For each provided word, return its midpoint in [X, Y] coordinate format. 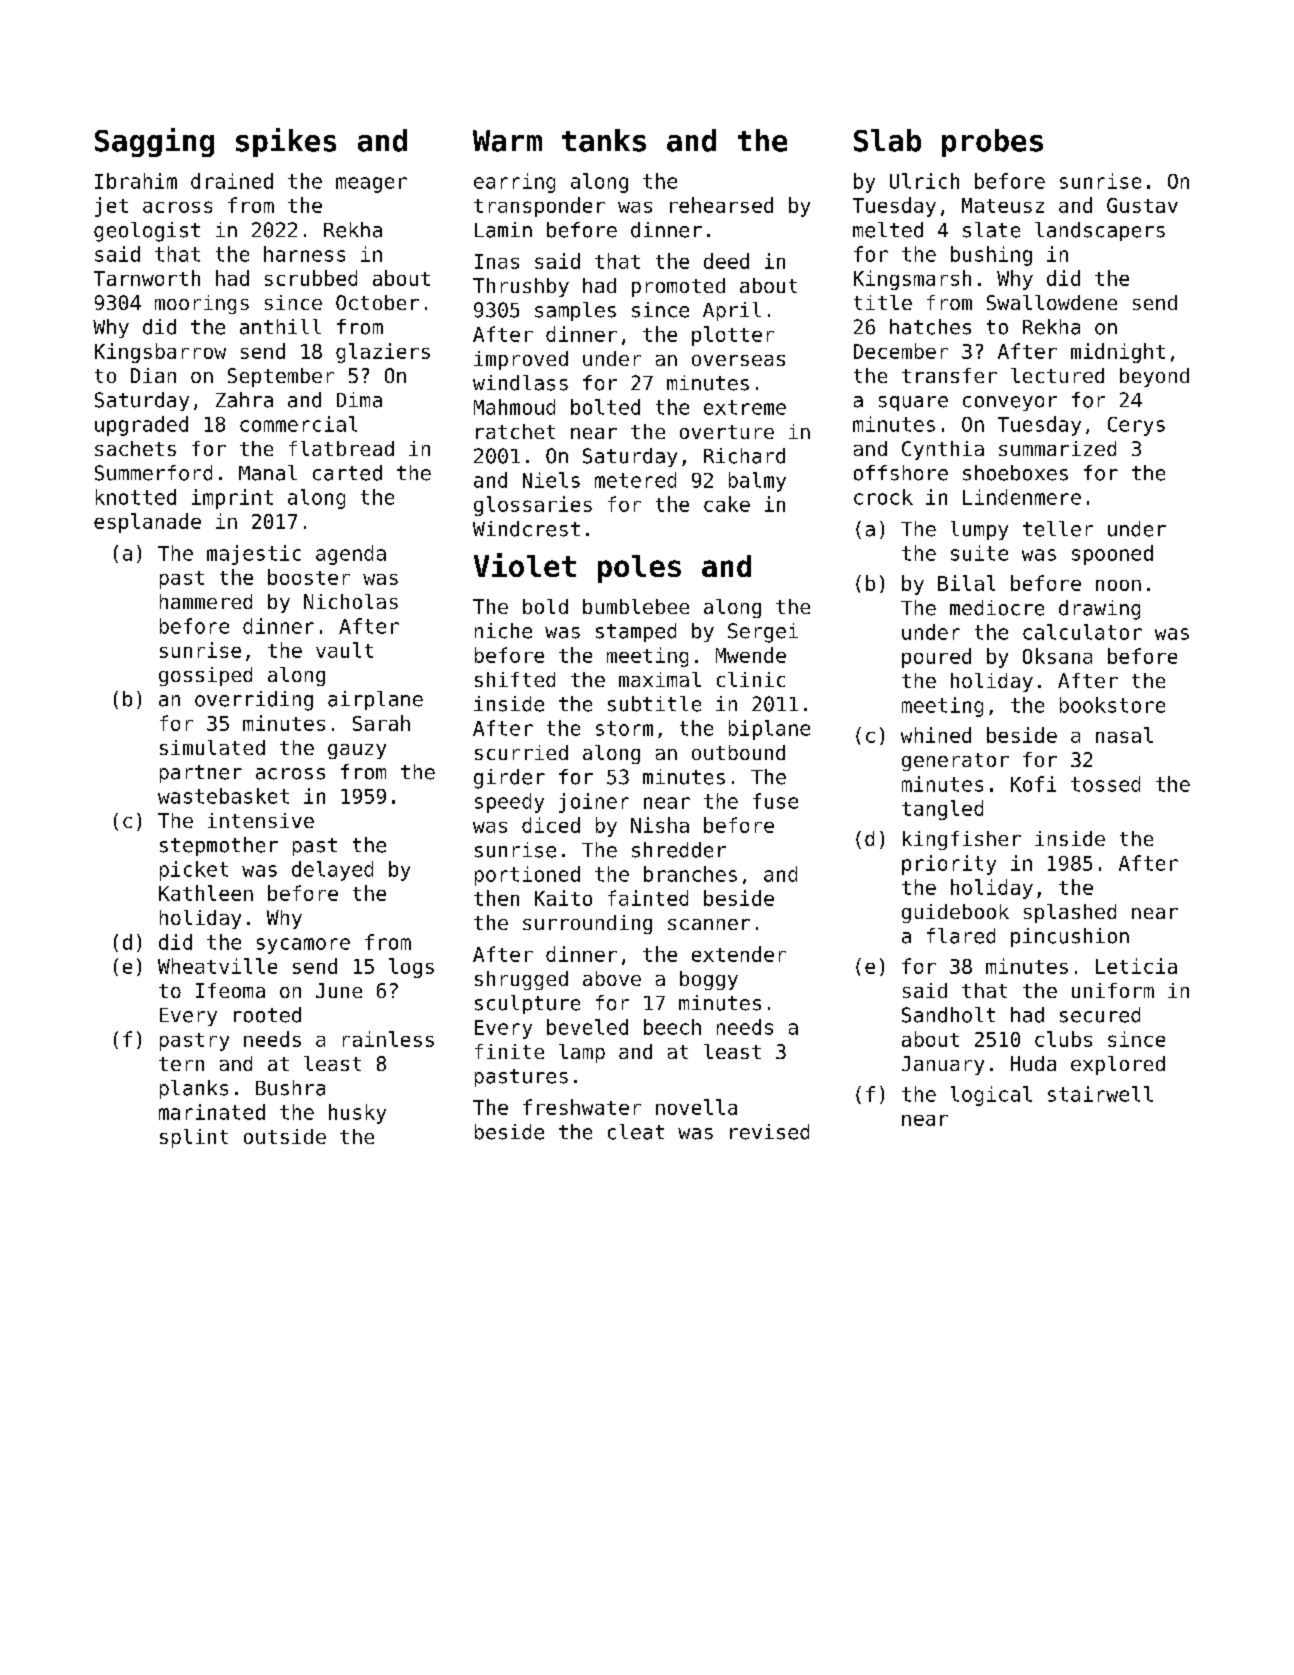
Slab [887, 140]
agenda [351, 555]
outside [285, 1136]
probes [992, 143]
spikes [286, 142]
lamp [582, 1053]
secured [1100, 1015]
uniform [1113, 990]
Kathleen [206, 893]
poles [639, 569]
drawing [1099, 610]
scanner [709, 924]
